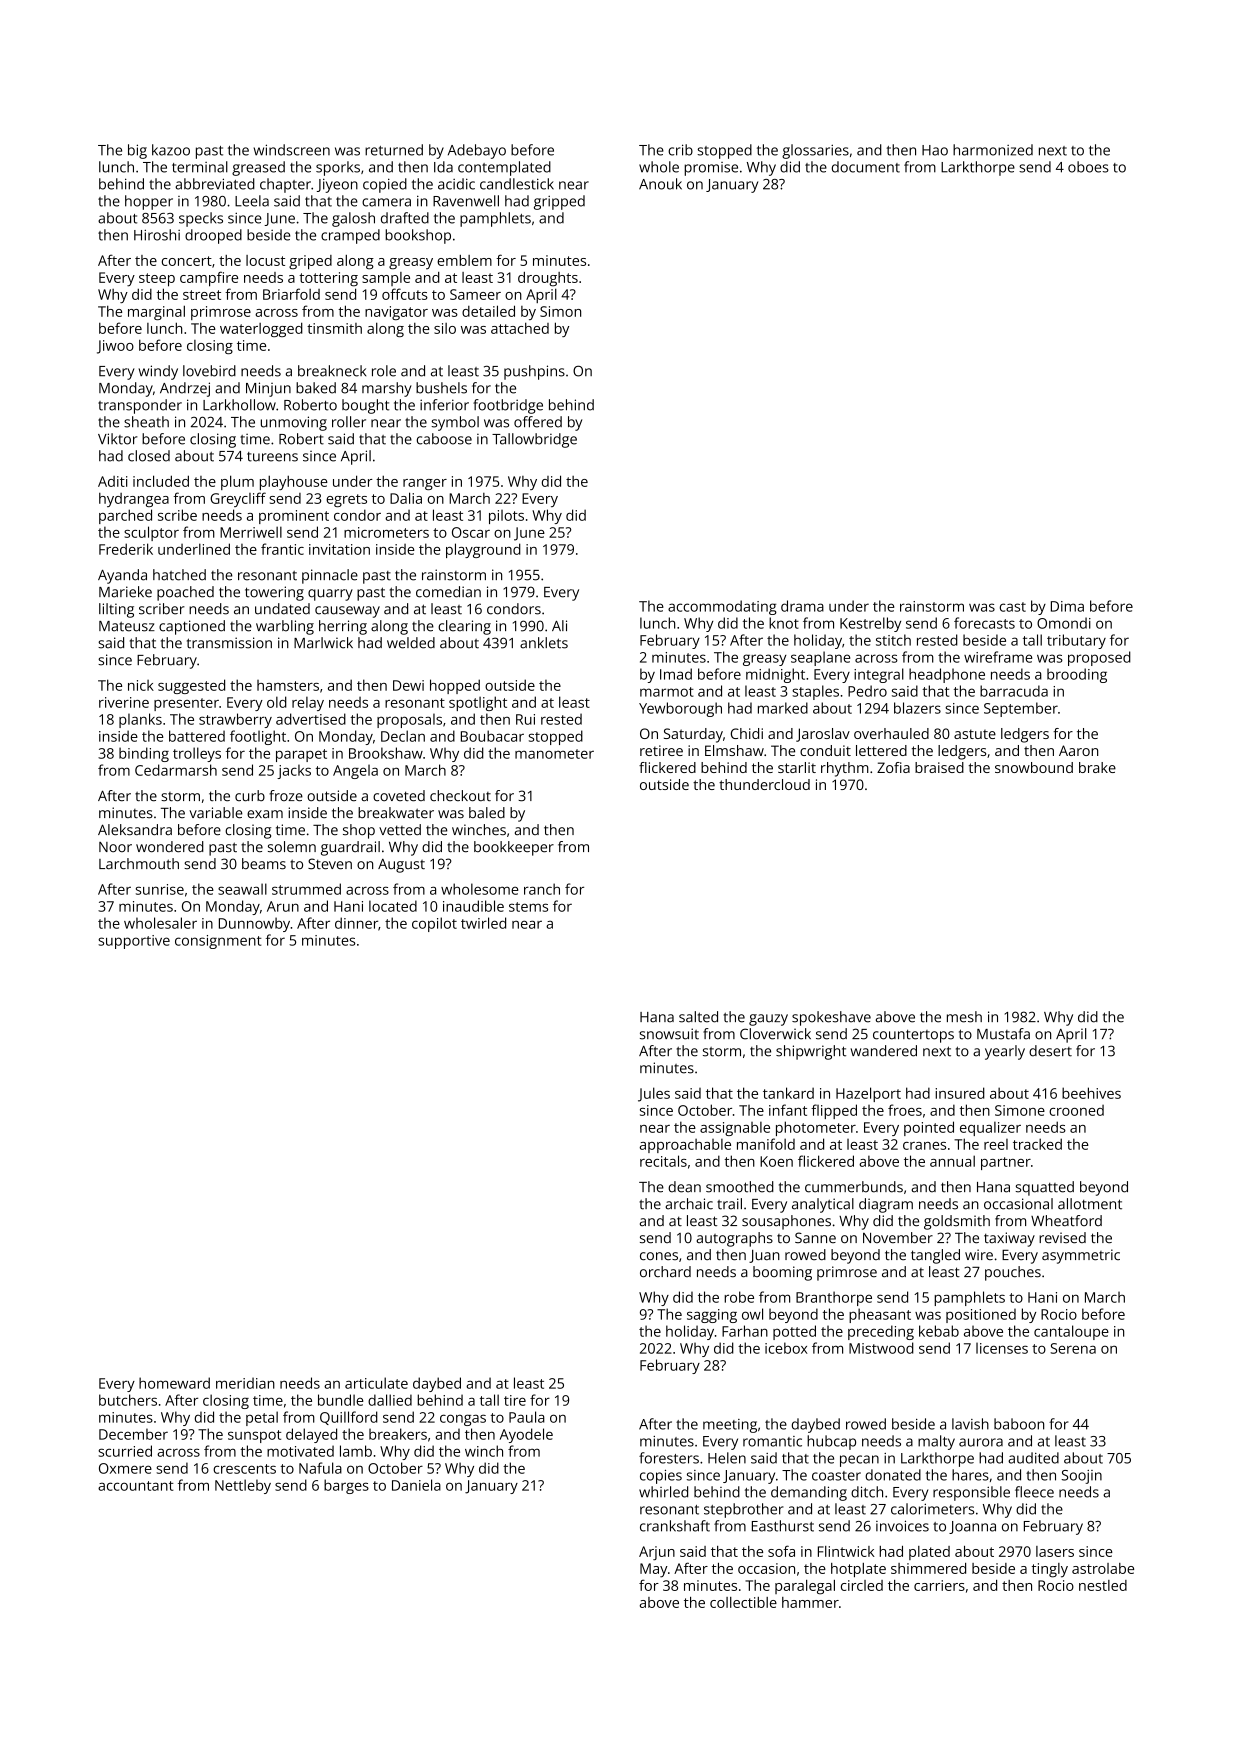  What do you see at coordinates (135, 830) in the image?
I see `Aleksandra` at bounding box center [135, 830].
